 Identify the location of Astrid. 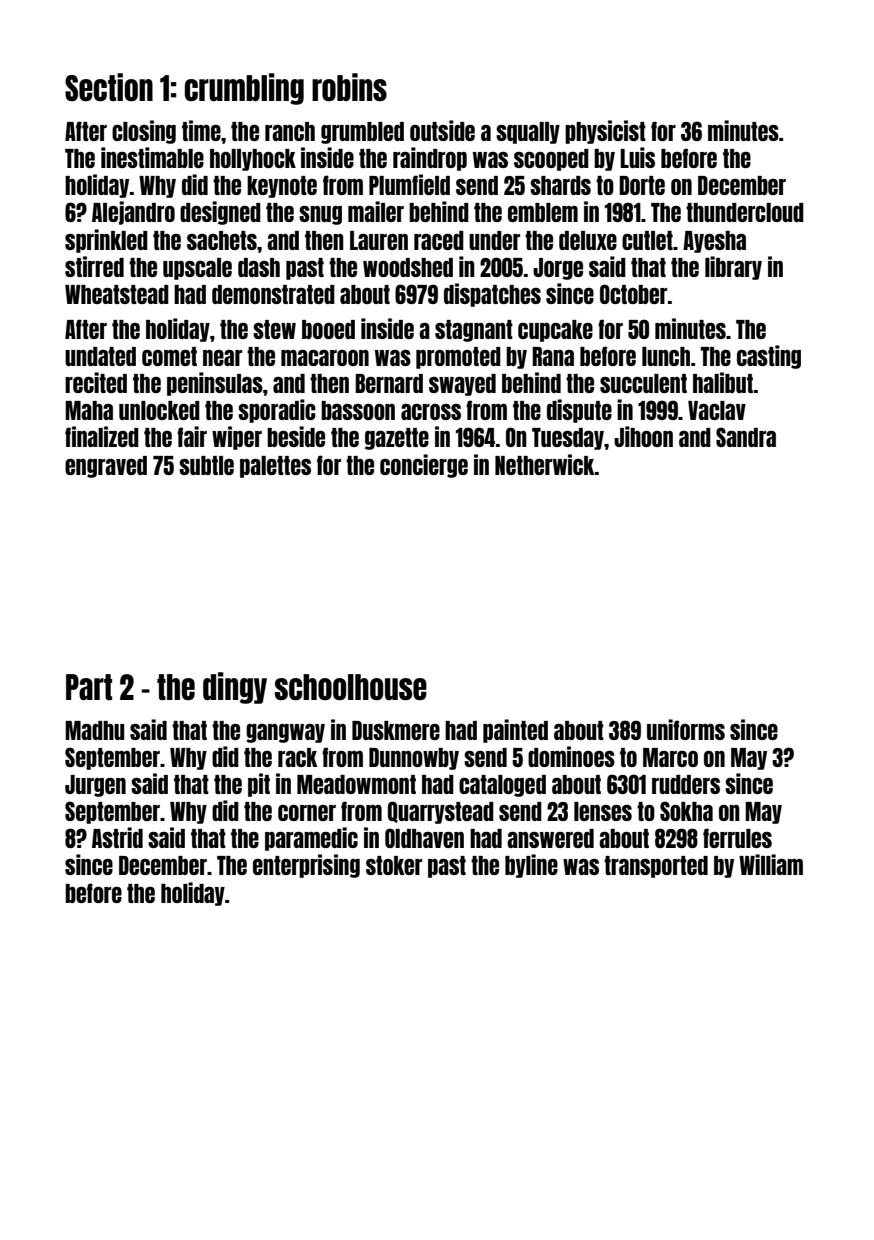
(117, 837).
